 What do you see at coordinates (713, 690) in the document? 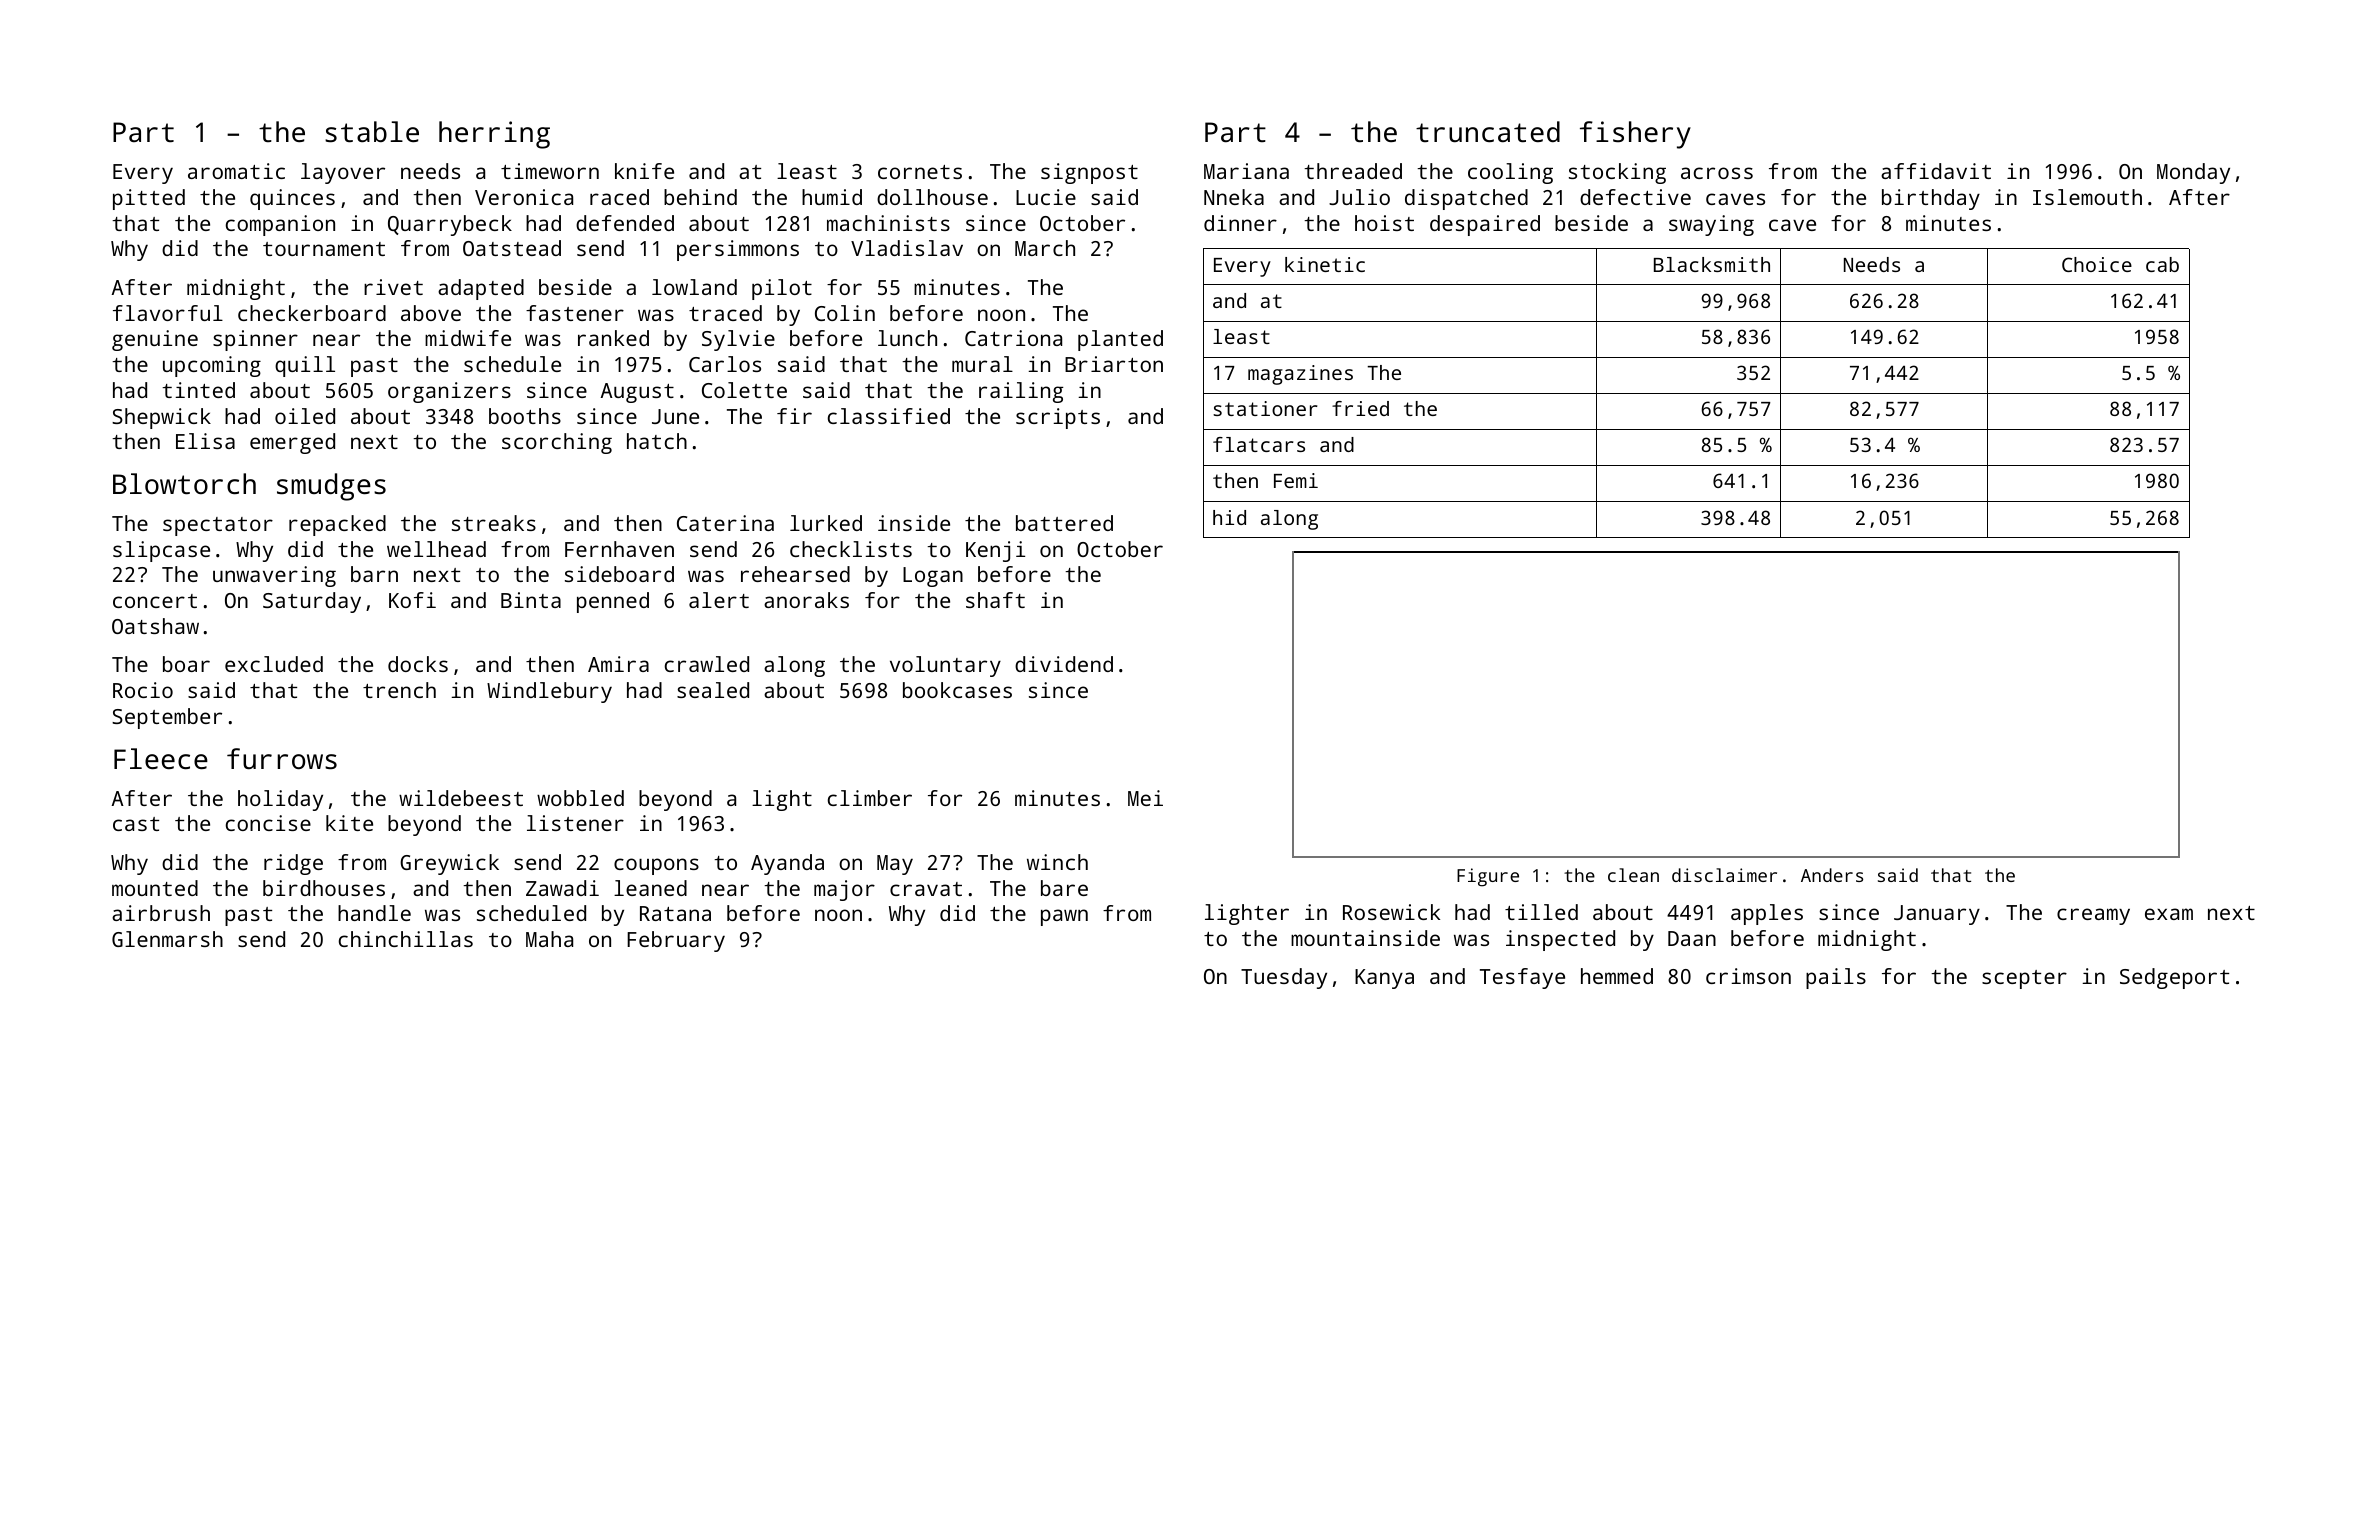
I see `sealed` at bounding box center [713, 690].
